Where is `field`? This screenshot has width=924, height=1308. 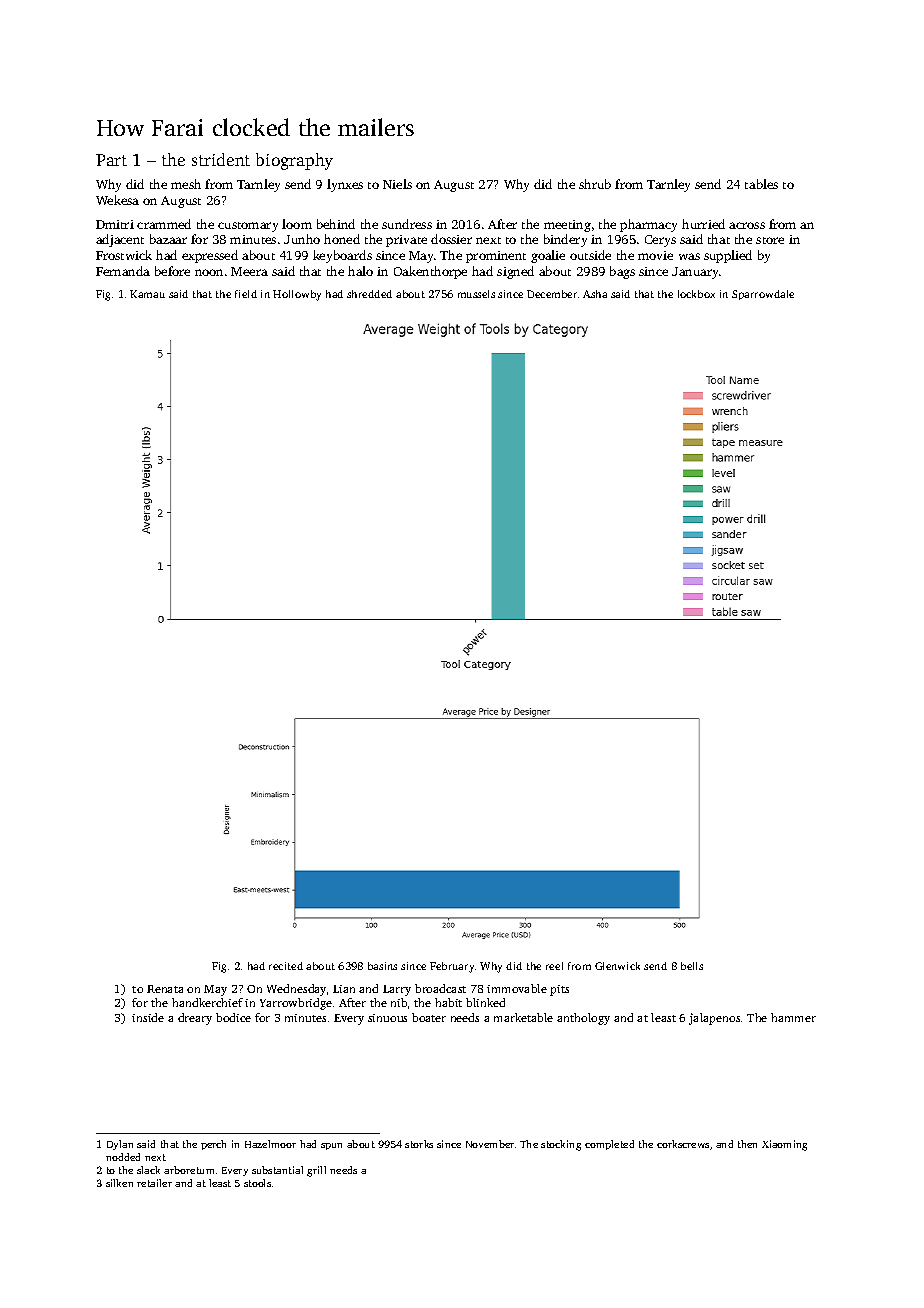 field is located at coordinates (246, 294).
